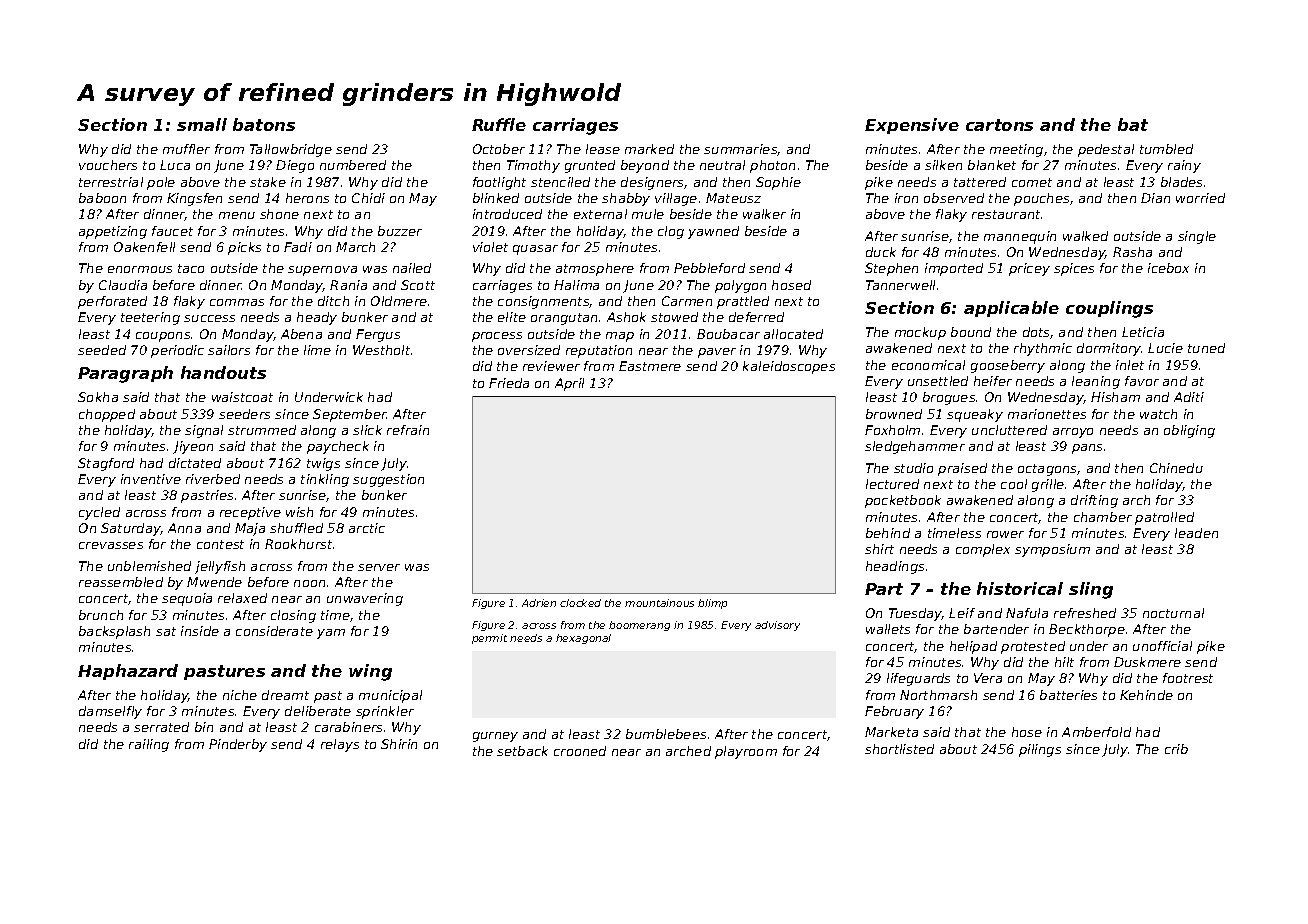 The image size is (1308, 924). I want to click on protested, so click(1033, 647).
